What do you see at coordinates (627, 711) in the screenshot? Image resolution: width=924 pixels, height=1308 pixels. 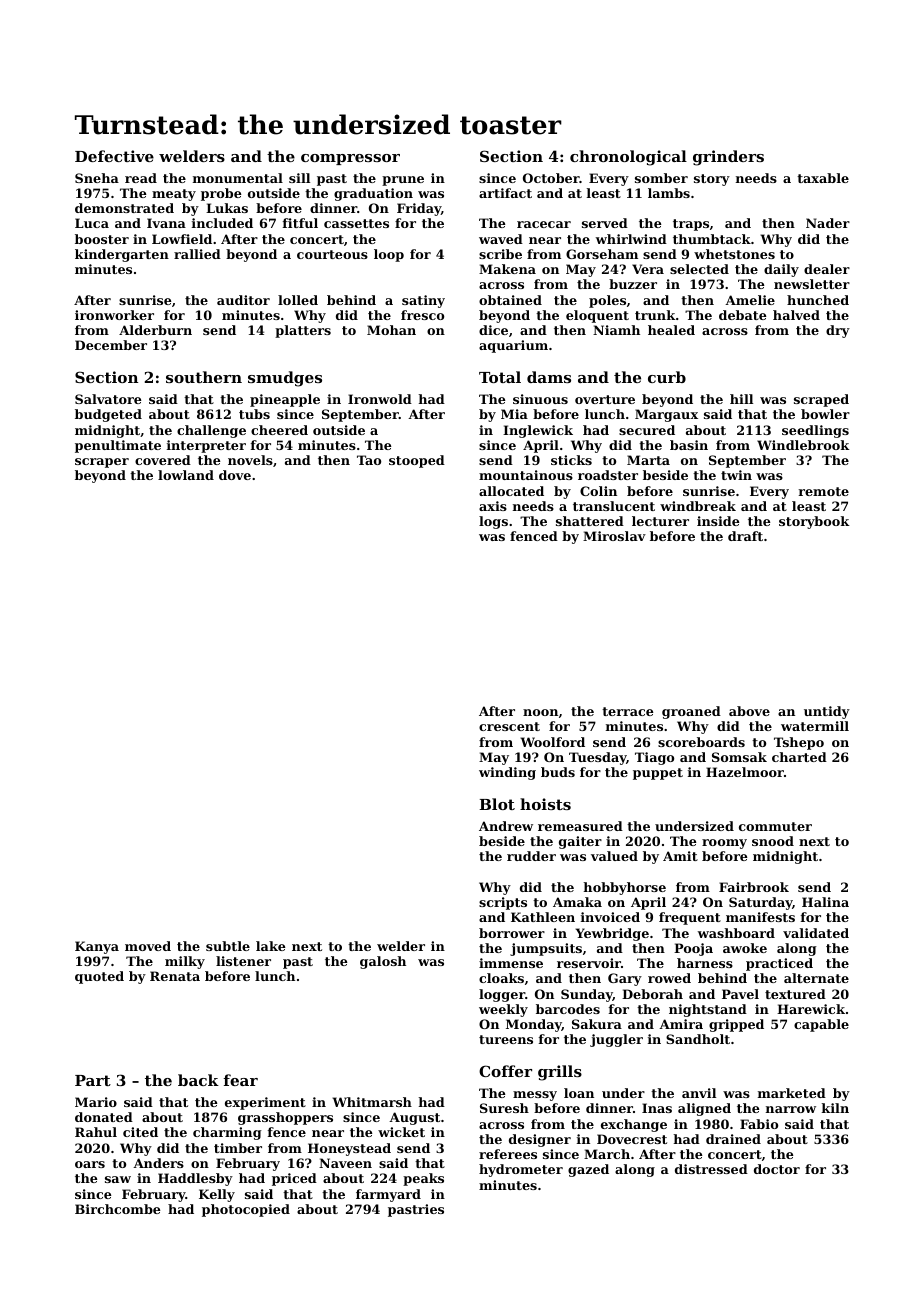 I see `terrace` at bounding box center [627, 711].
